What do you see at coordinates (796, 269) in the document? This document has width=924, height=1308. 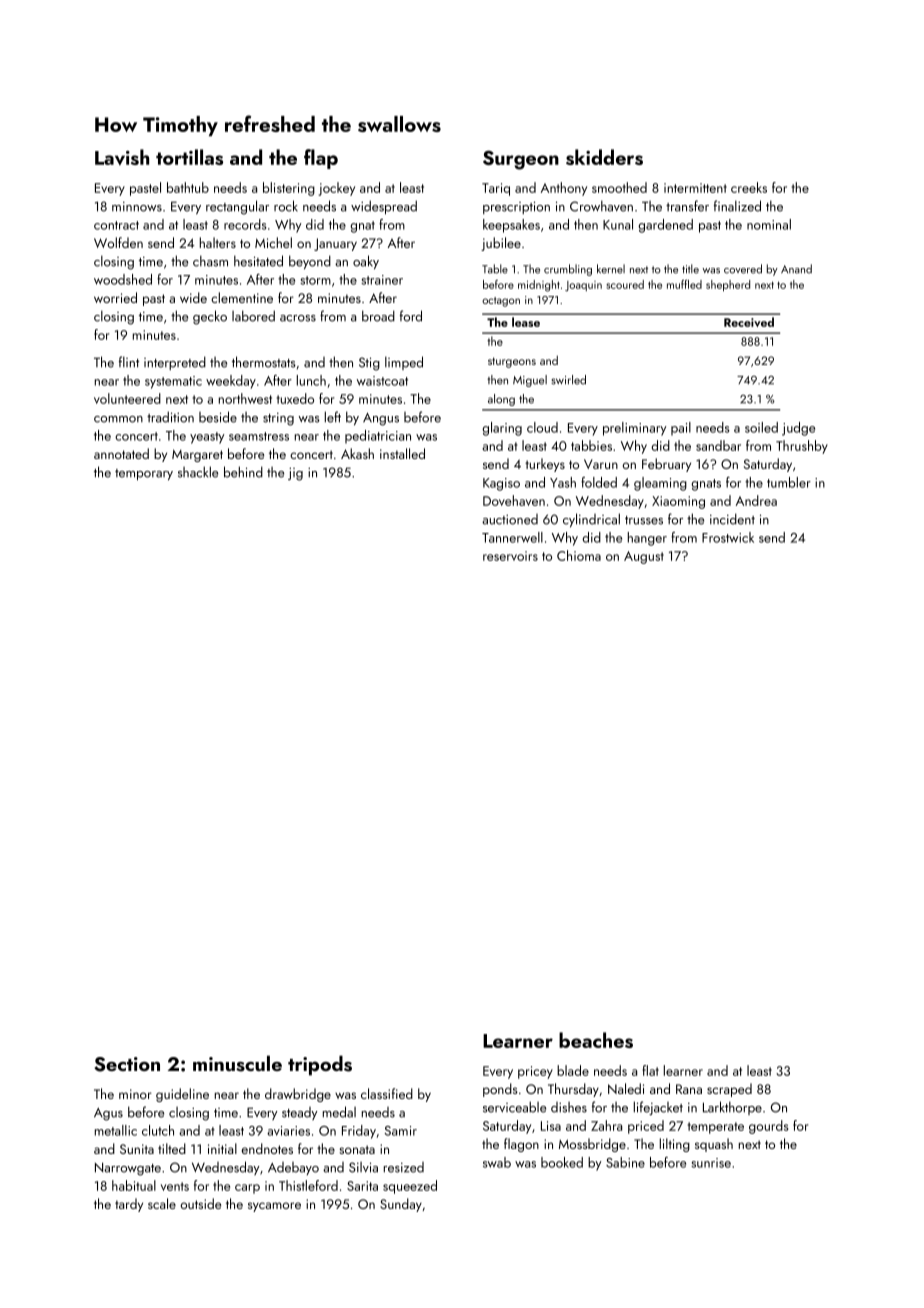 I see `Anand` at bounding box center [796, 269].
